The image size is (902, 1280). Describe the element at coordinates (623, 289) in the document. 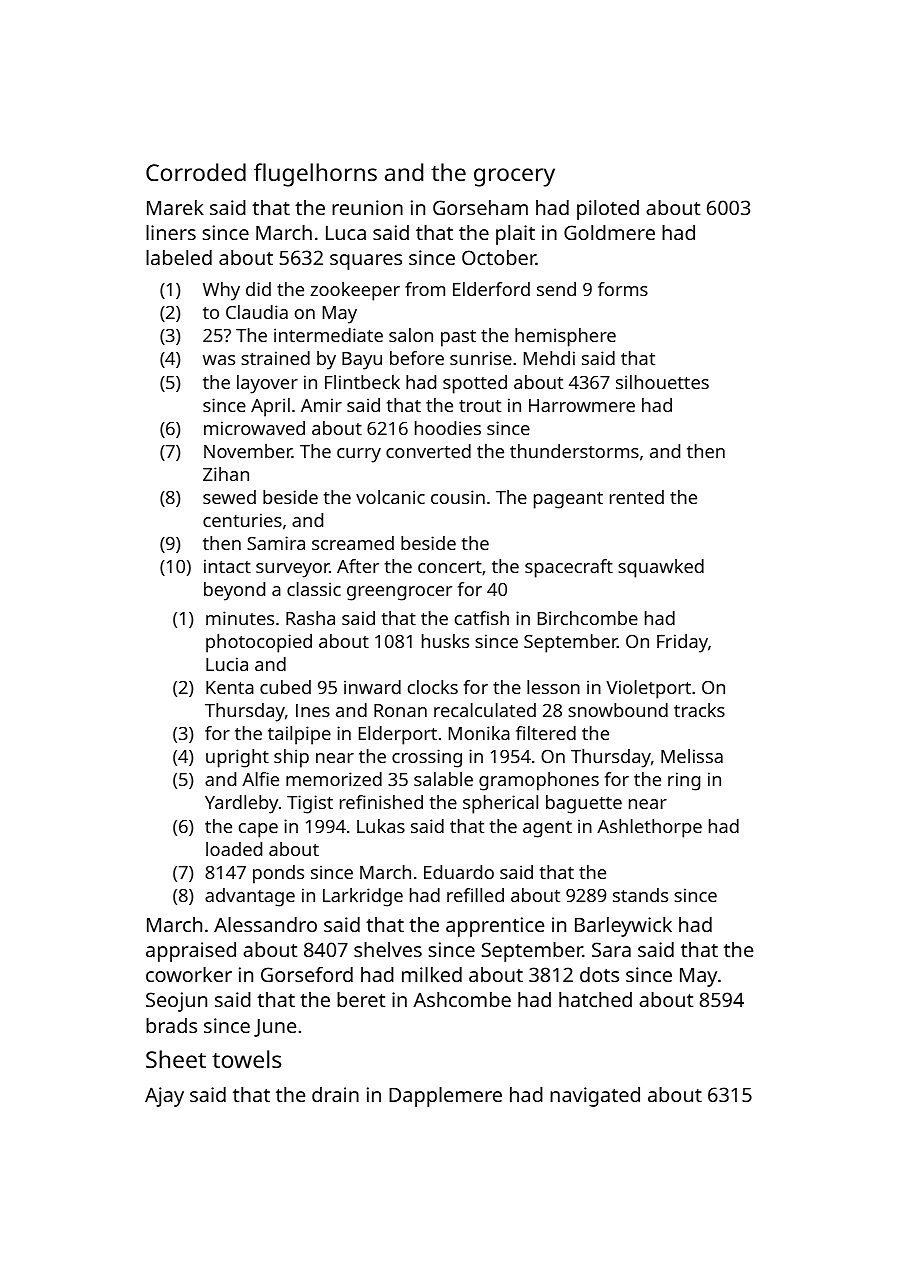

I see `forms` at that location.
